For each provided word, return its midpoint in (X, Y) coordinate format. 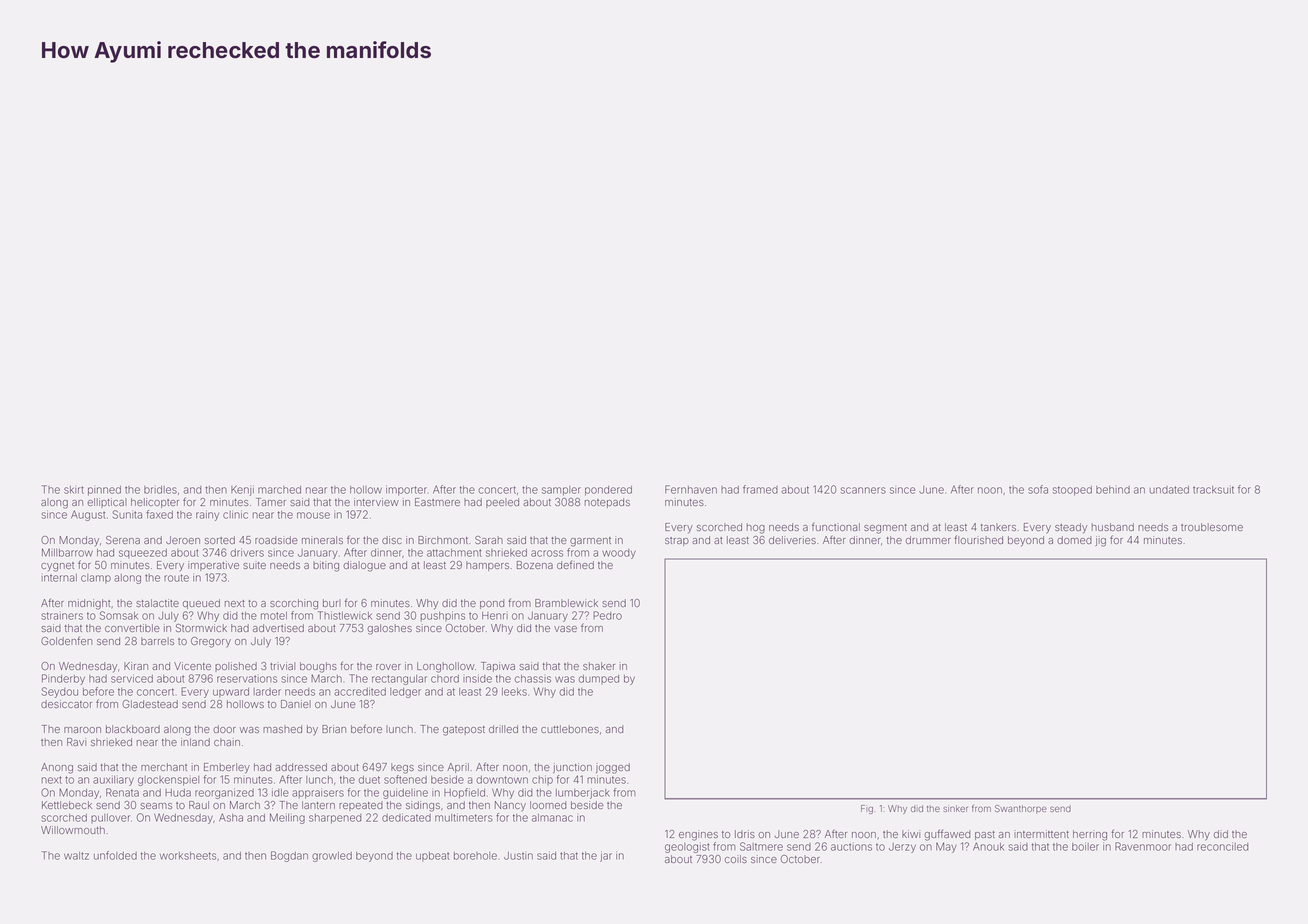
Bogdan (289, 856)
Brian (334, 729)
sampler (561, 491)
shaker (599, 666)
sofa (1038, 489)
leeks (514, 692)
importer (406, 490)
